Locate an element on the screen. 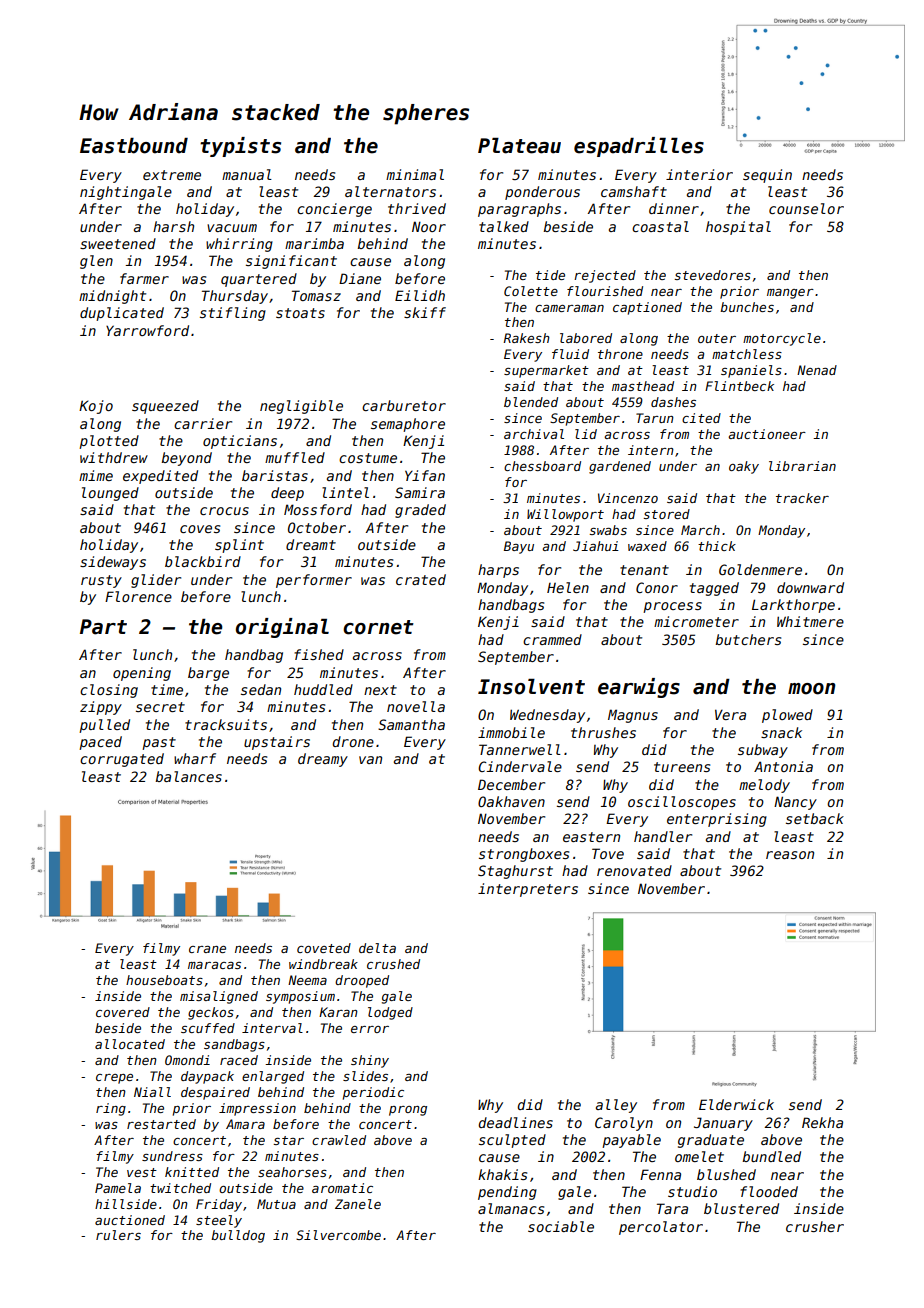  alternators is located at coordinates (390, 191).
